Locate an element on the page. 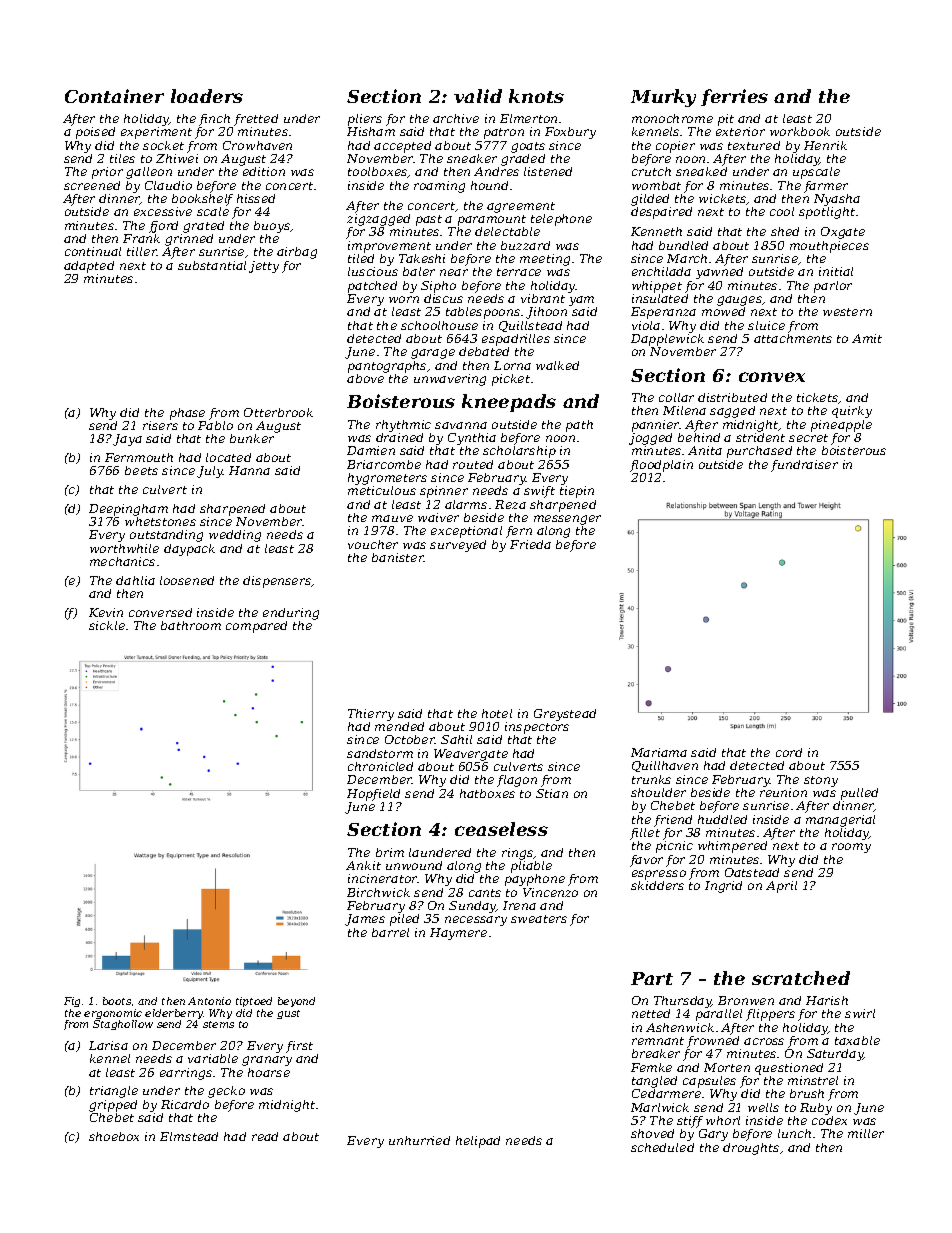  Container is located at coordinates (114, 96).
